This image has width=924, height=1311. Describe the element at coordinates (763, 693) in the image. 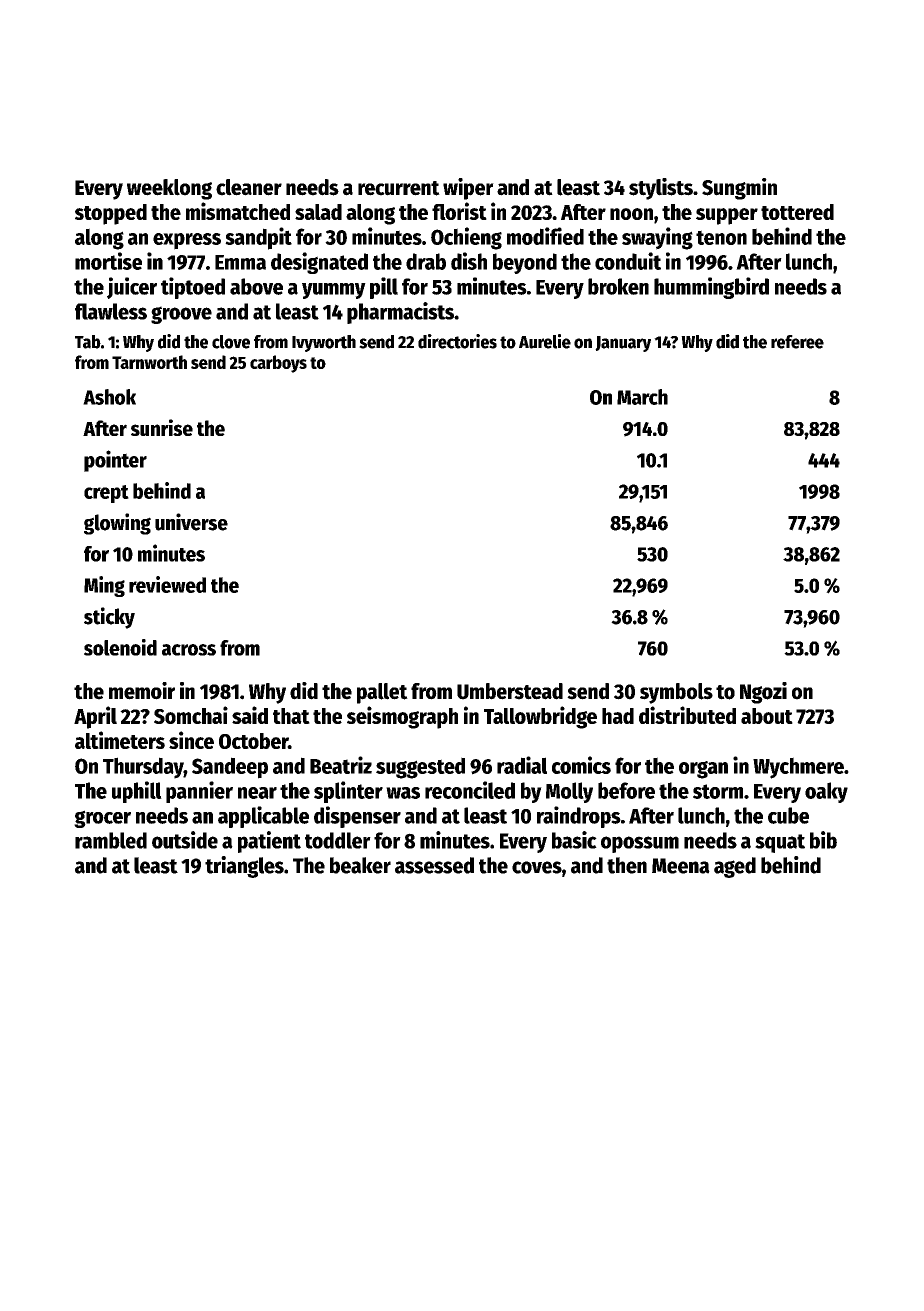

I see `Ngozi` at that location.
